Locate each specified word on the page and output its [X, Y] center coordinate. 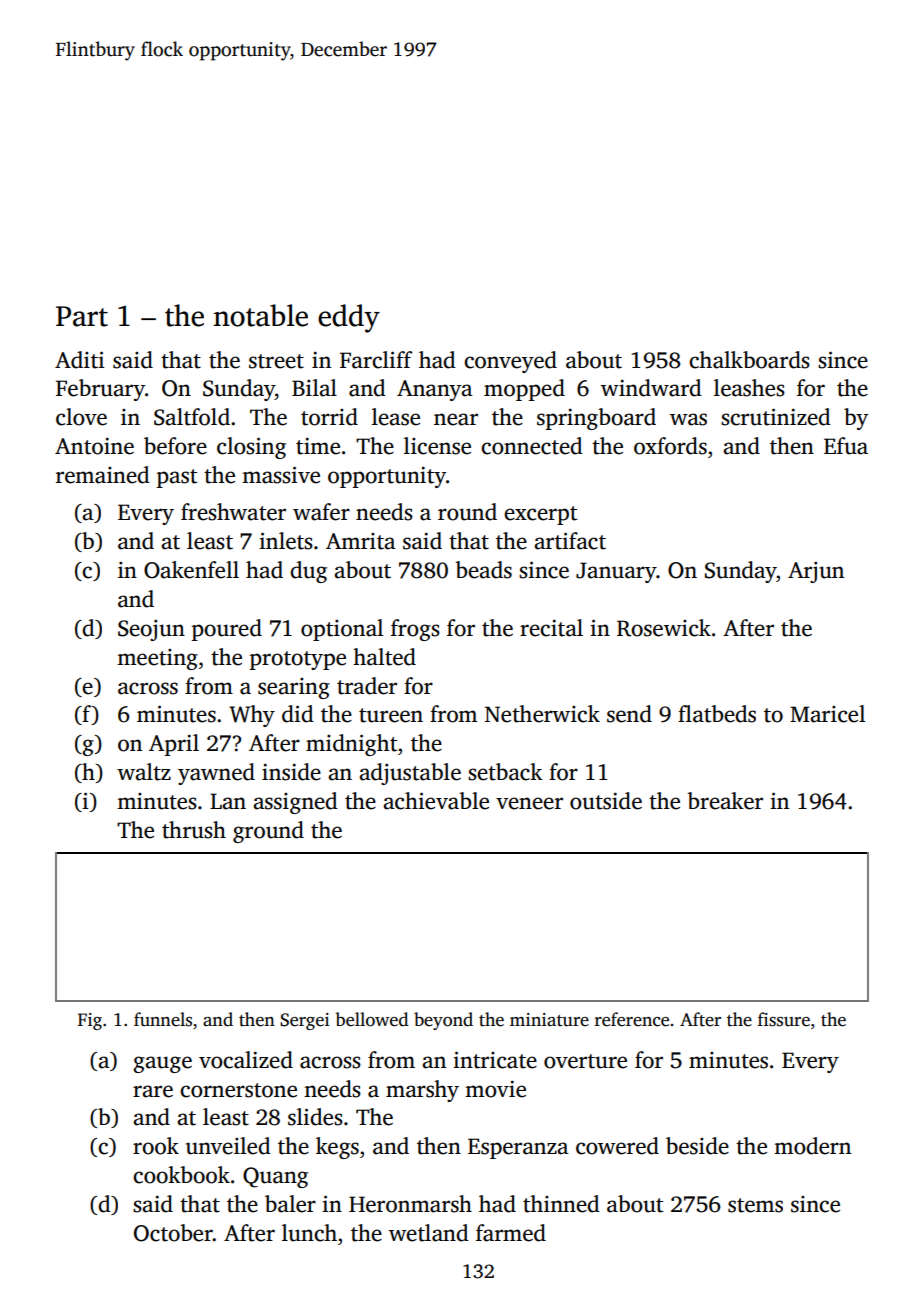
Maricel [827, 714]
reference [632, 1019]
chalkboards [749, 360]
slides [315, 1117]
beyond [443, 1021]
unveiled [228, 1146]
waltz [144, 772]
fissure [784, 1019]
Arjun [816, 572]
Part [82, 316]
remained [103, 475]
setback [505, 772]
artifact [570, 541]
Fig [90, 1021]
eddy [349, 318]
